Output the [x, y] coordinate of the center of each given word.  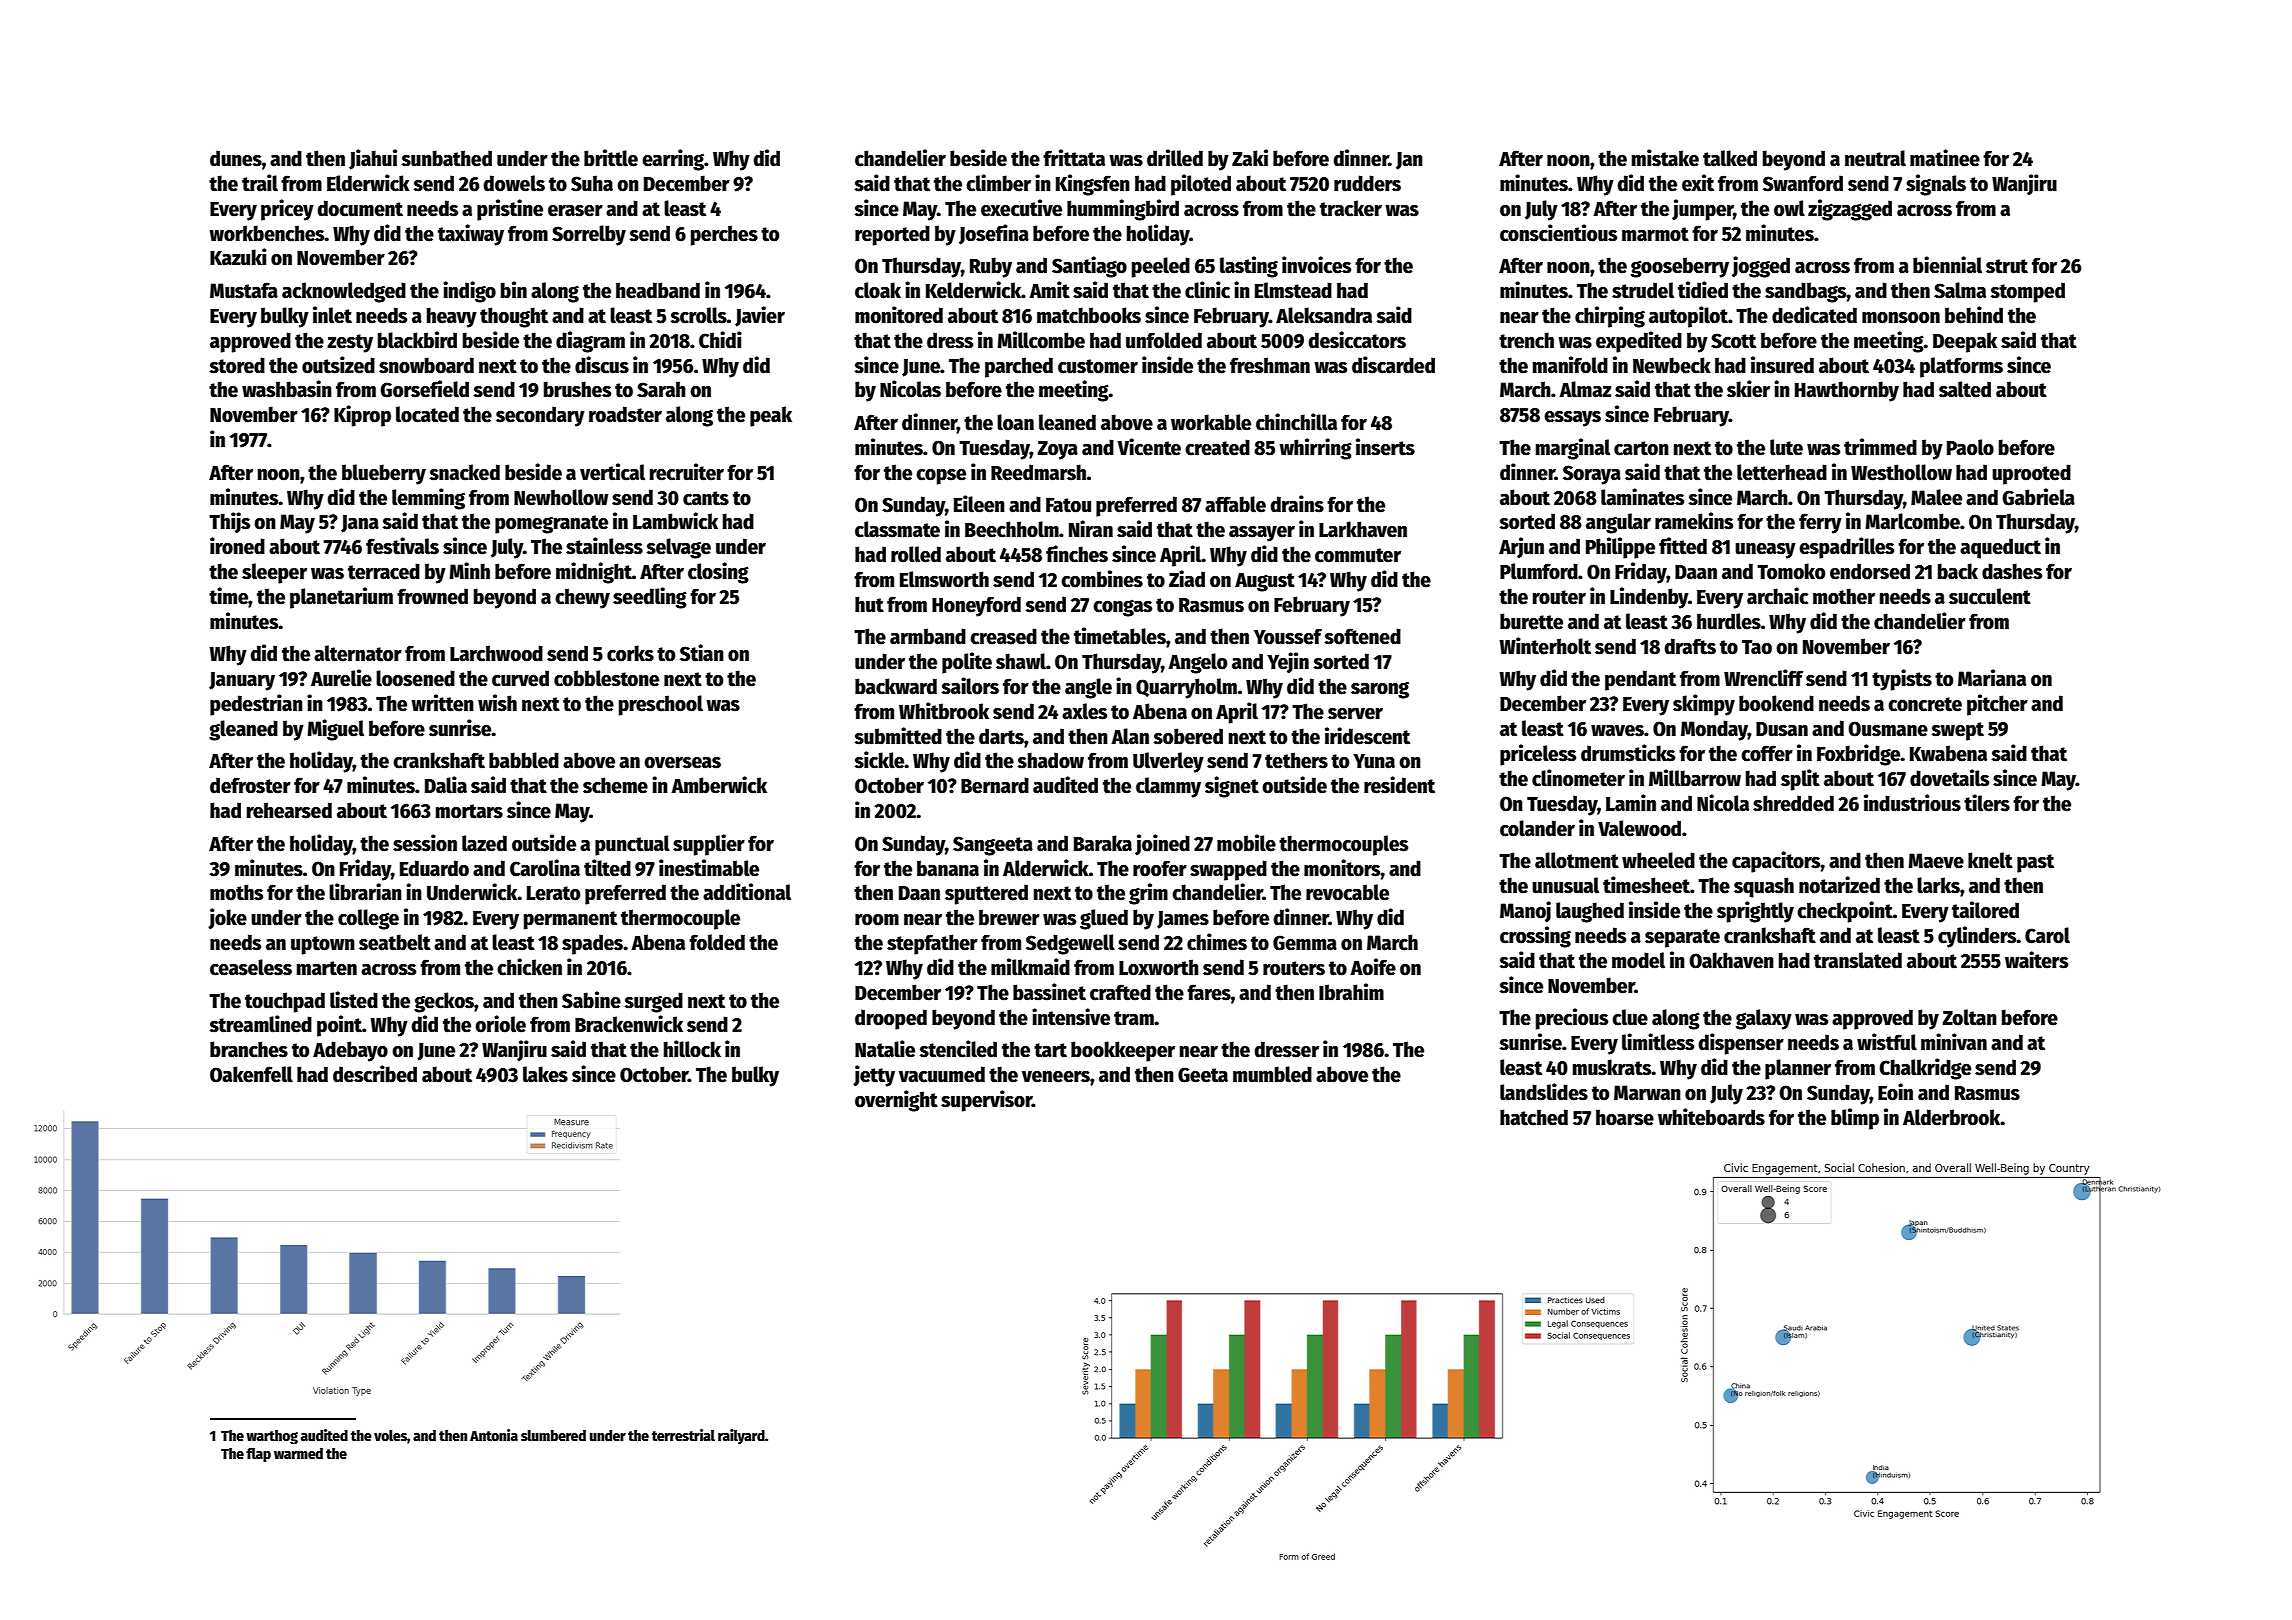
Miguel [335, 730]
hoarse [1625, 1117]
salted [1965, 389]
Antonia [494, 1435]
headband [658, 290]
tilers [1987, 803]
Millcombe [1041, 340]
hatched [1534, 1117]
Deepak [1965, 342]
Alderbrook [1952, 1117]
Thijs [229, 523]
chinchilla [1296, 422]
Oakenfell [251, 1074]
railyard [741, 1436]
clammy [1168, 787]
